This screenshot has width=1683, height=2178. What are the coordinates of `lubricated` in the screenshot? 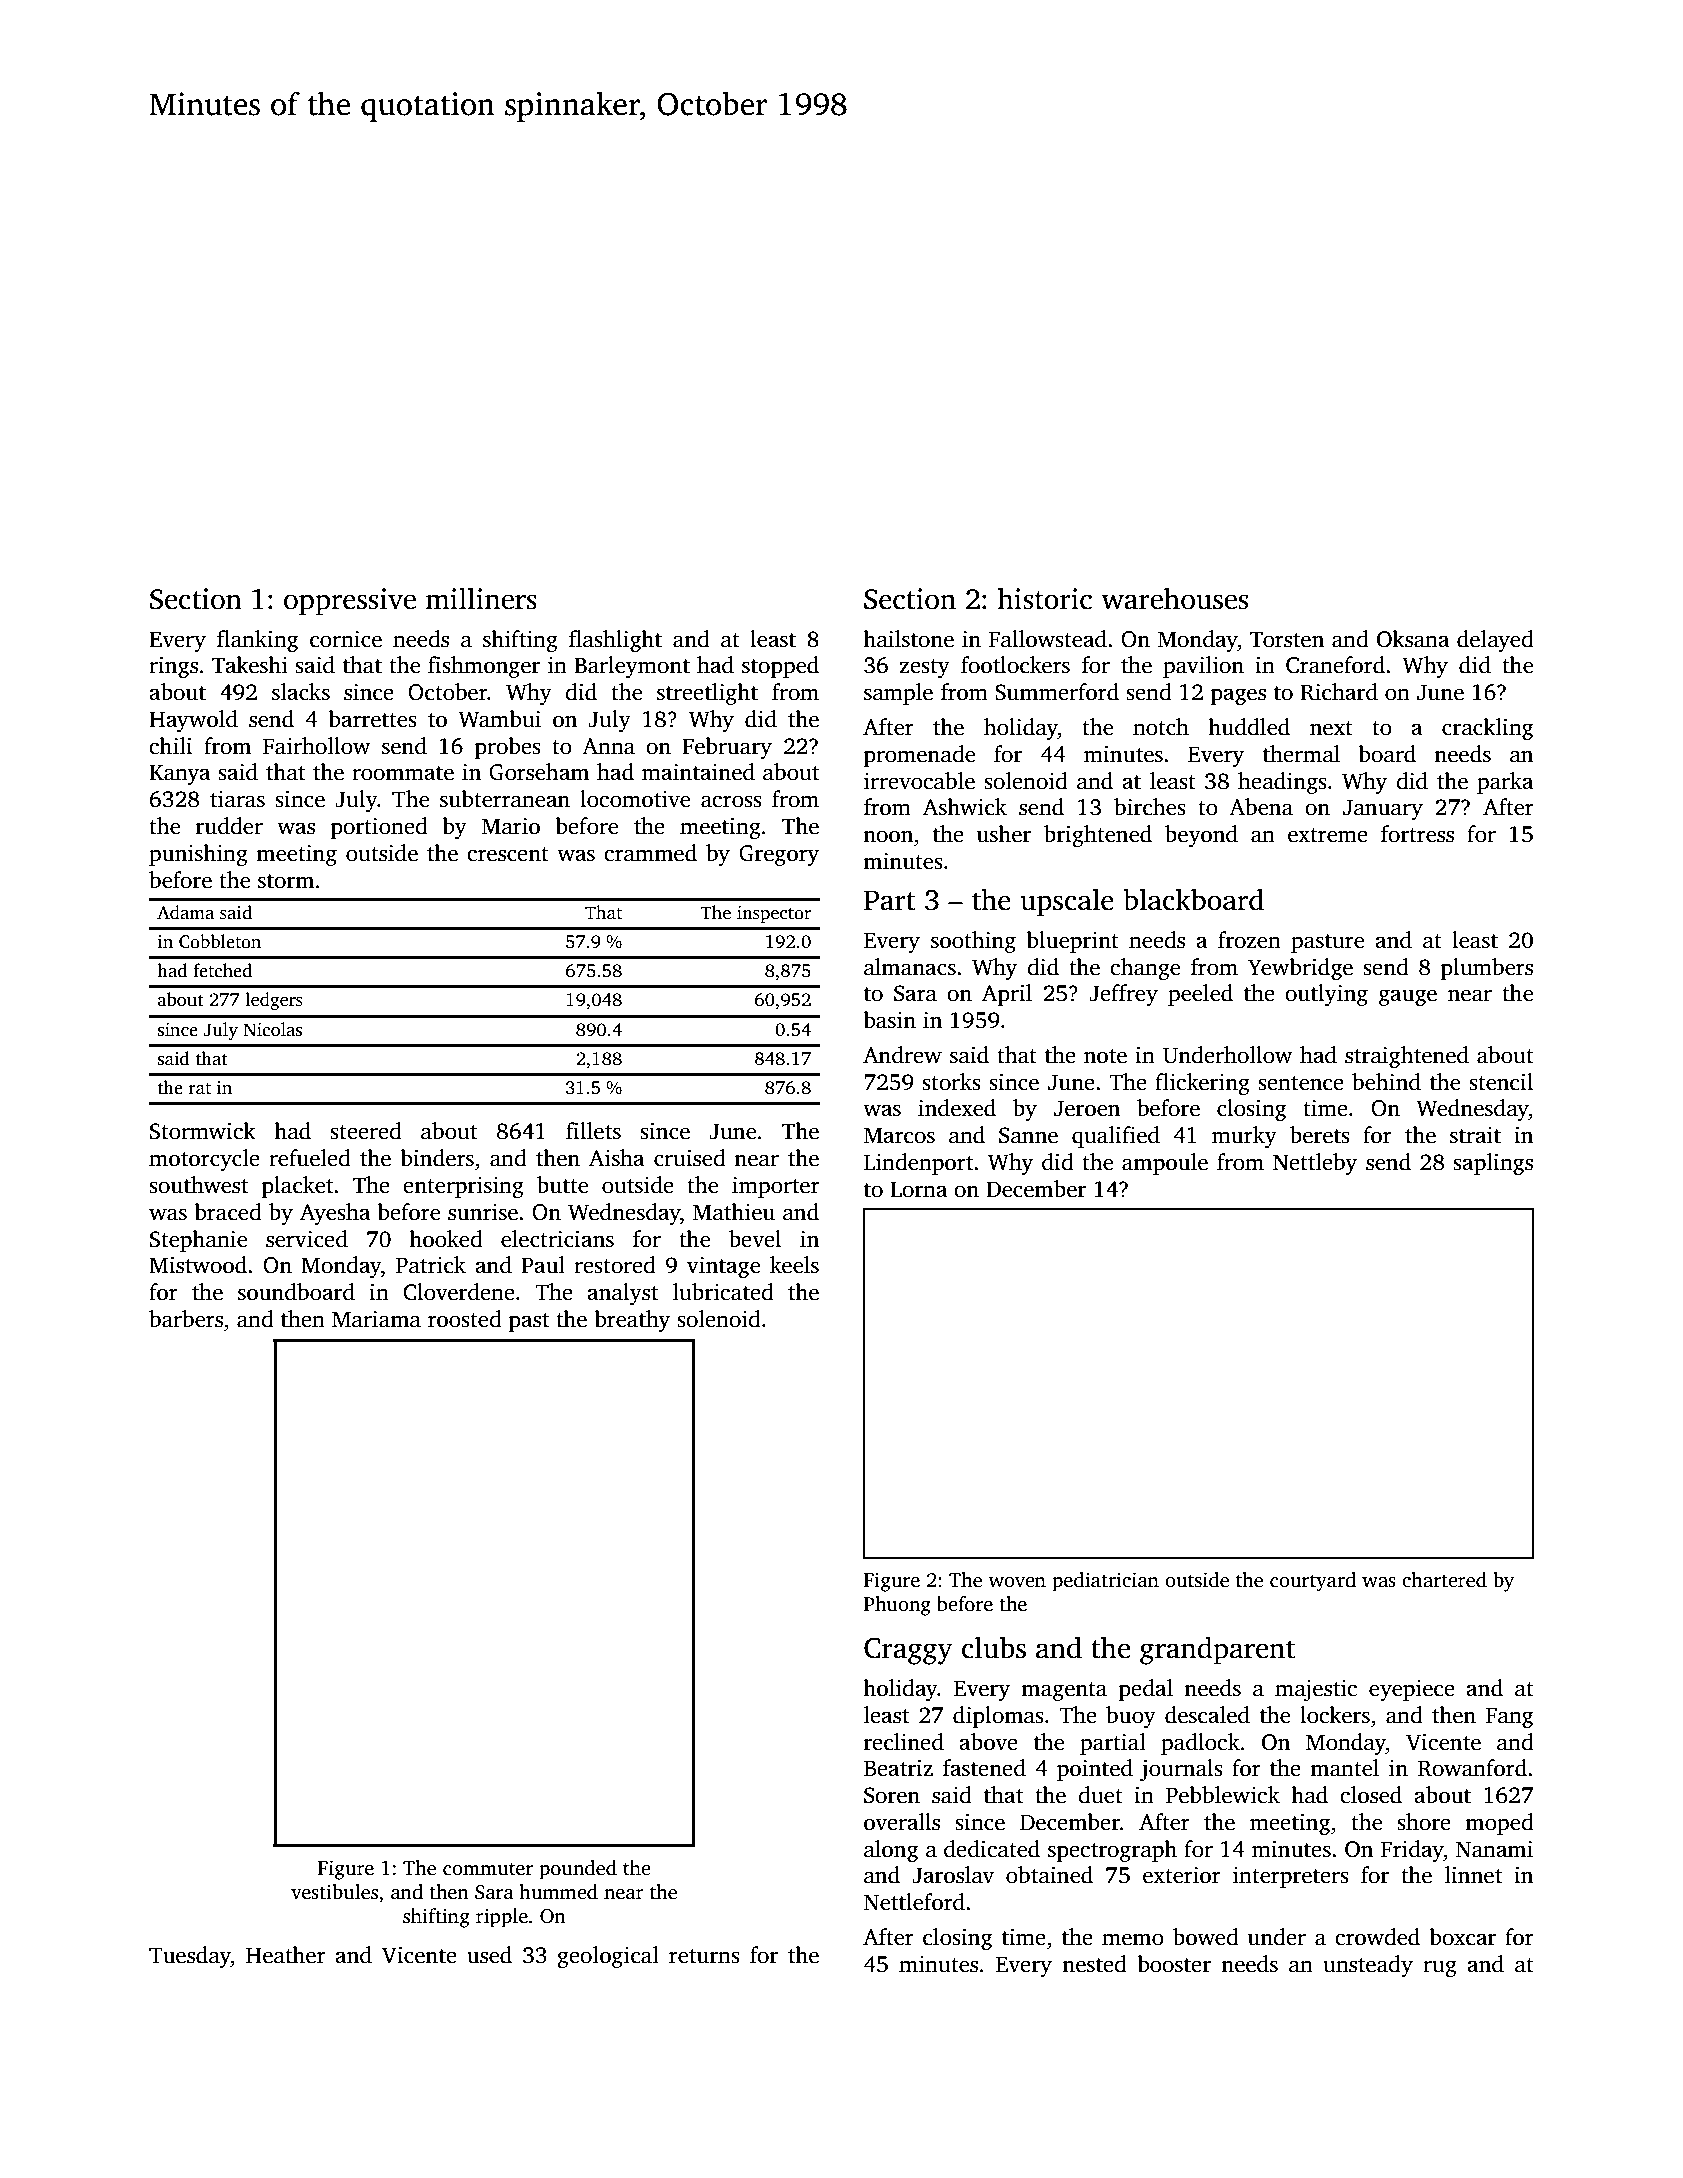 It's located at (723, 1292).
